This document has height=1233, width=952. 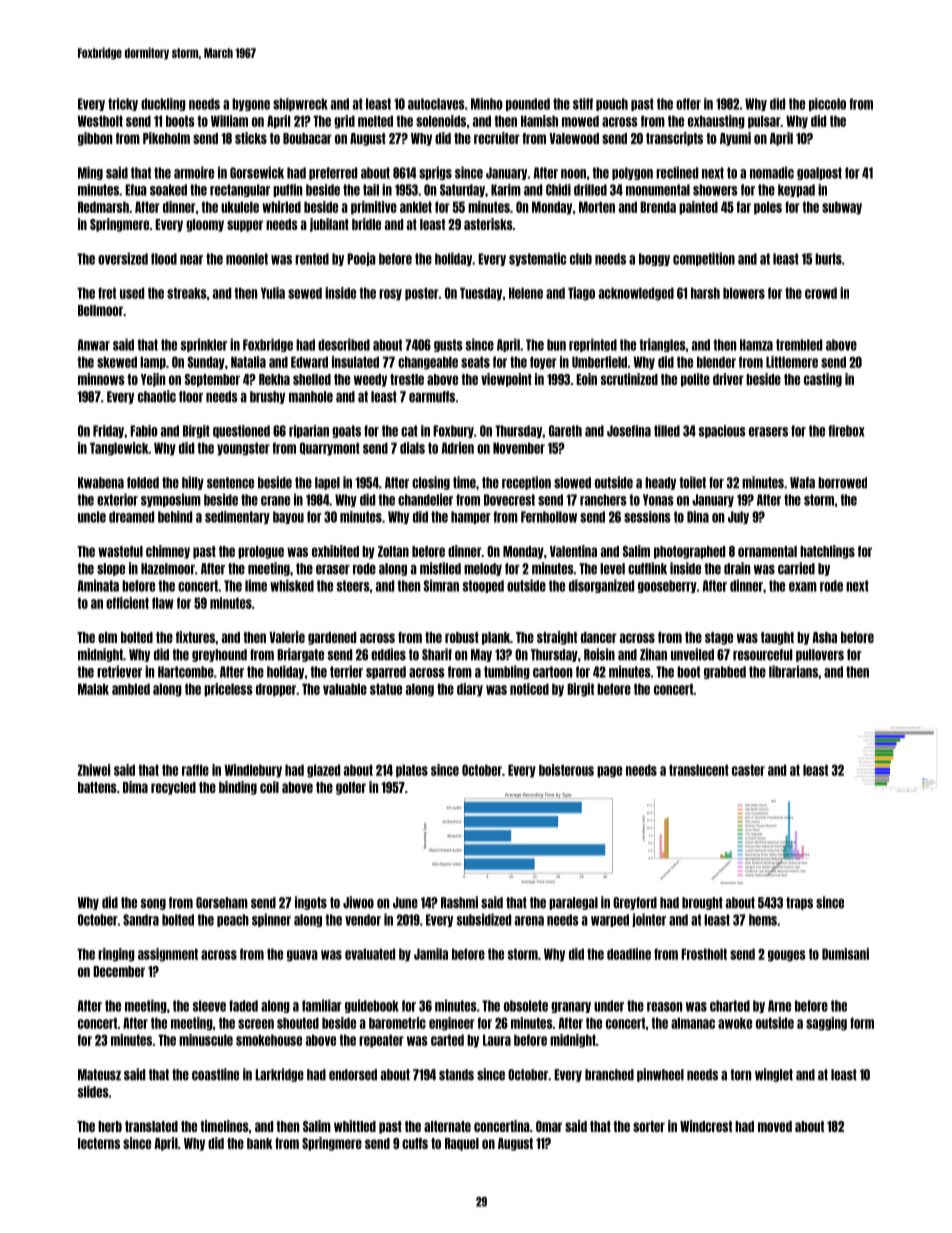 I want to click on Raquel, so click(x=462, y=1144).
